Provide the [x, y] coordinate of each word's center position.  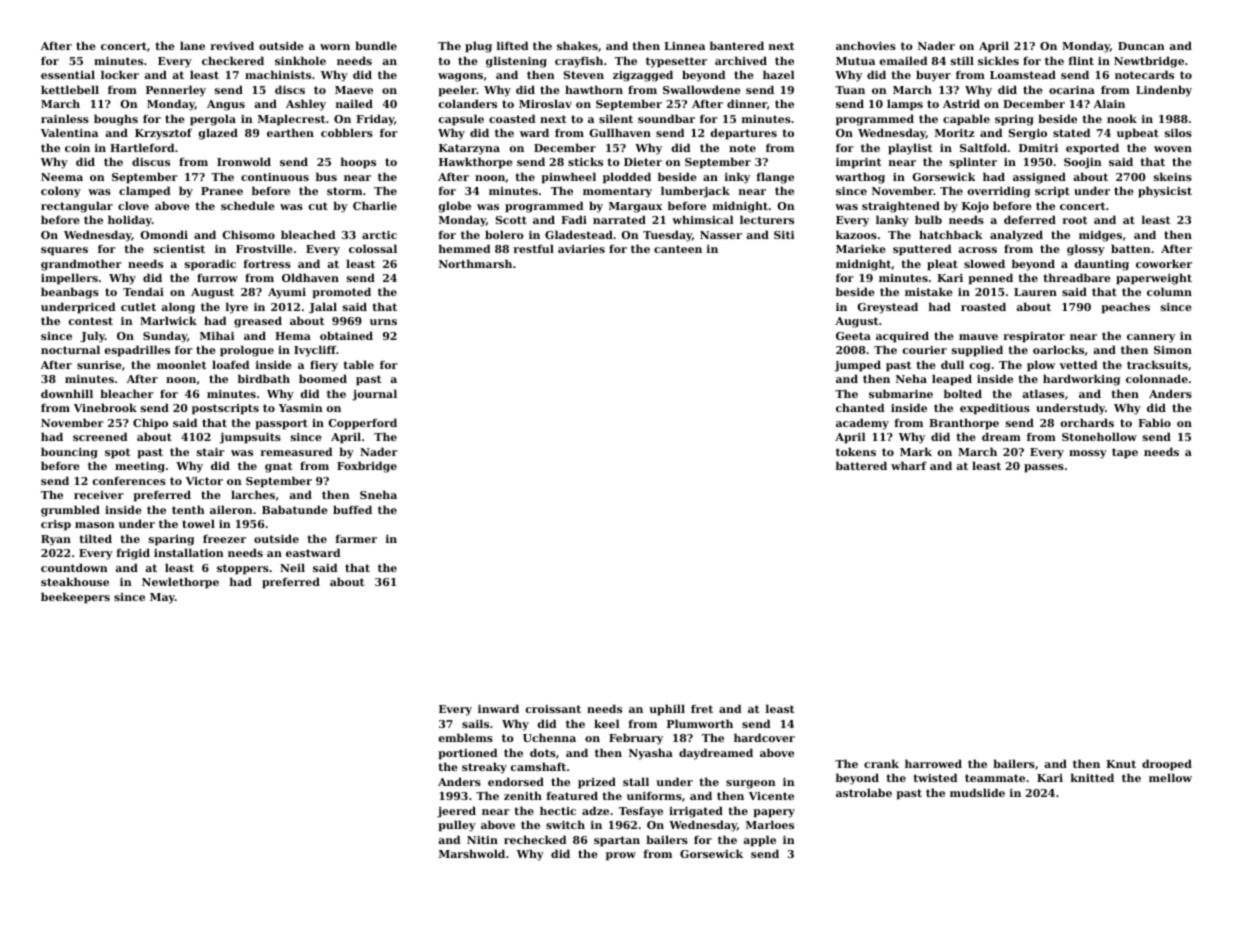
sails [475, 723]
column [1169, 291]
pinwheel [568, 178]
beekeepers [75, 598]
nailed [354, 103]
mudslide [977, 792]
